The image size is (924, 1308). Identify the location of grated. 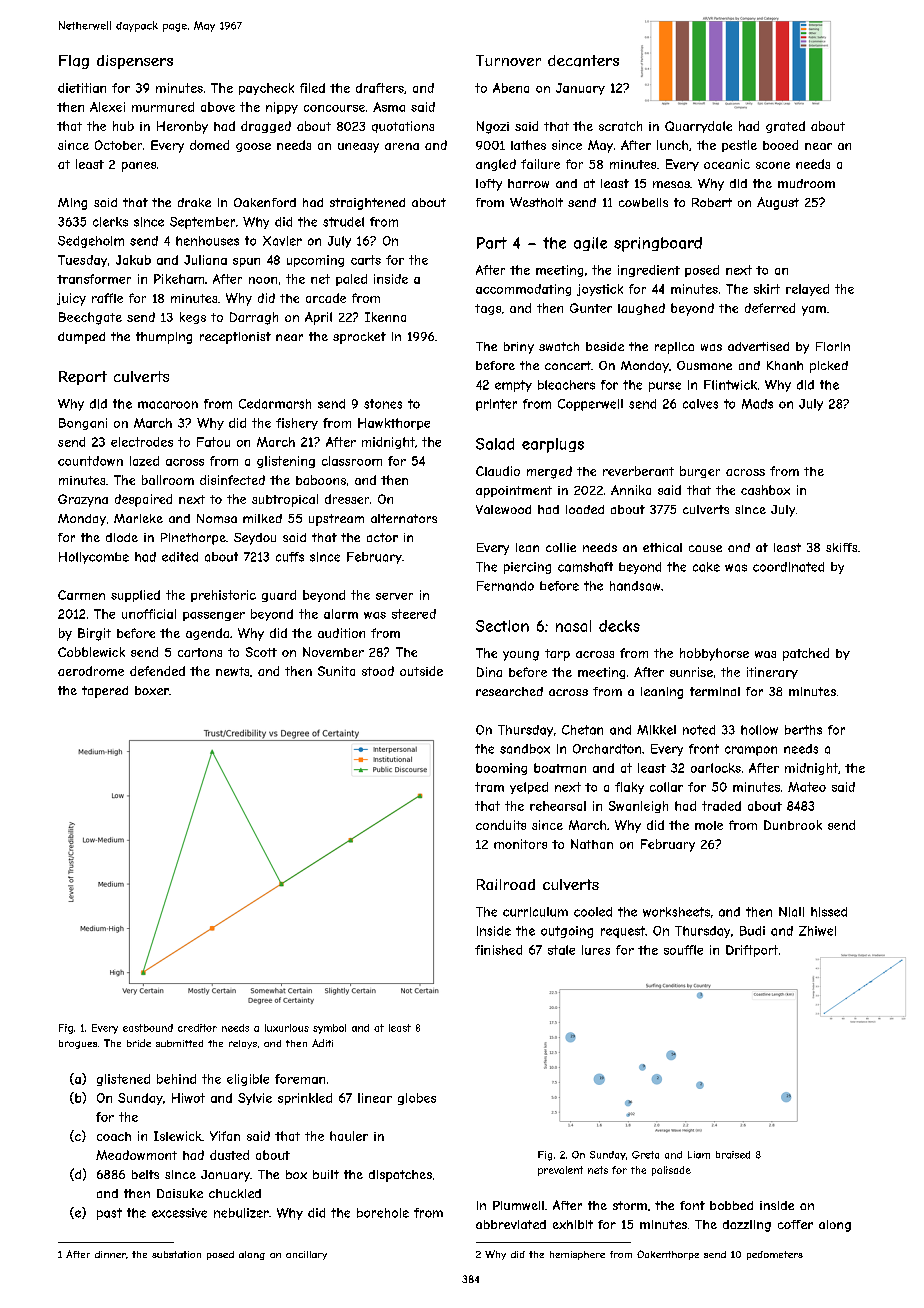
(785, 127).
